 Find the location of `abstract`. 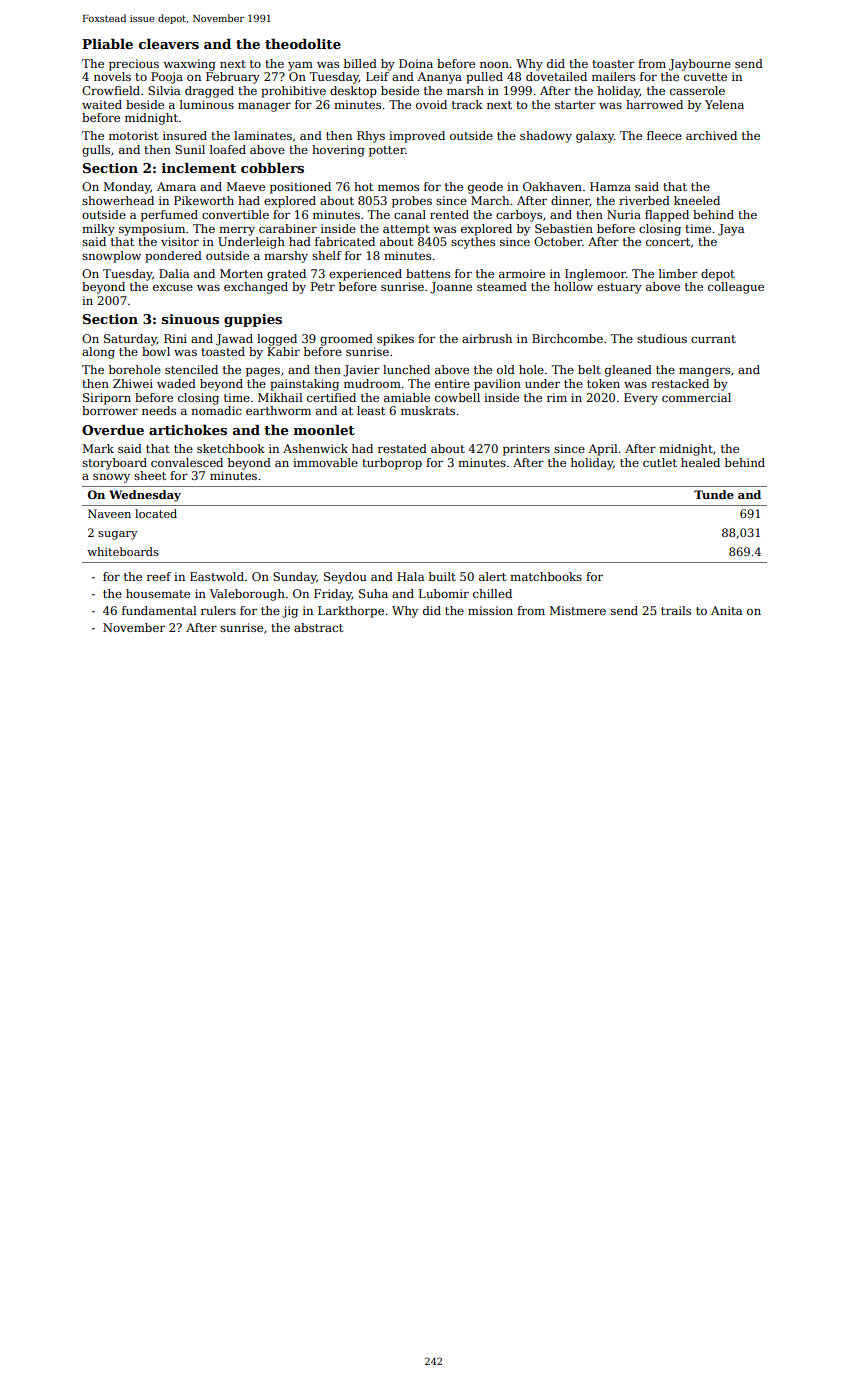

abstract is located at coordinates (318, 627).
